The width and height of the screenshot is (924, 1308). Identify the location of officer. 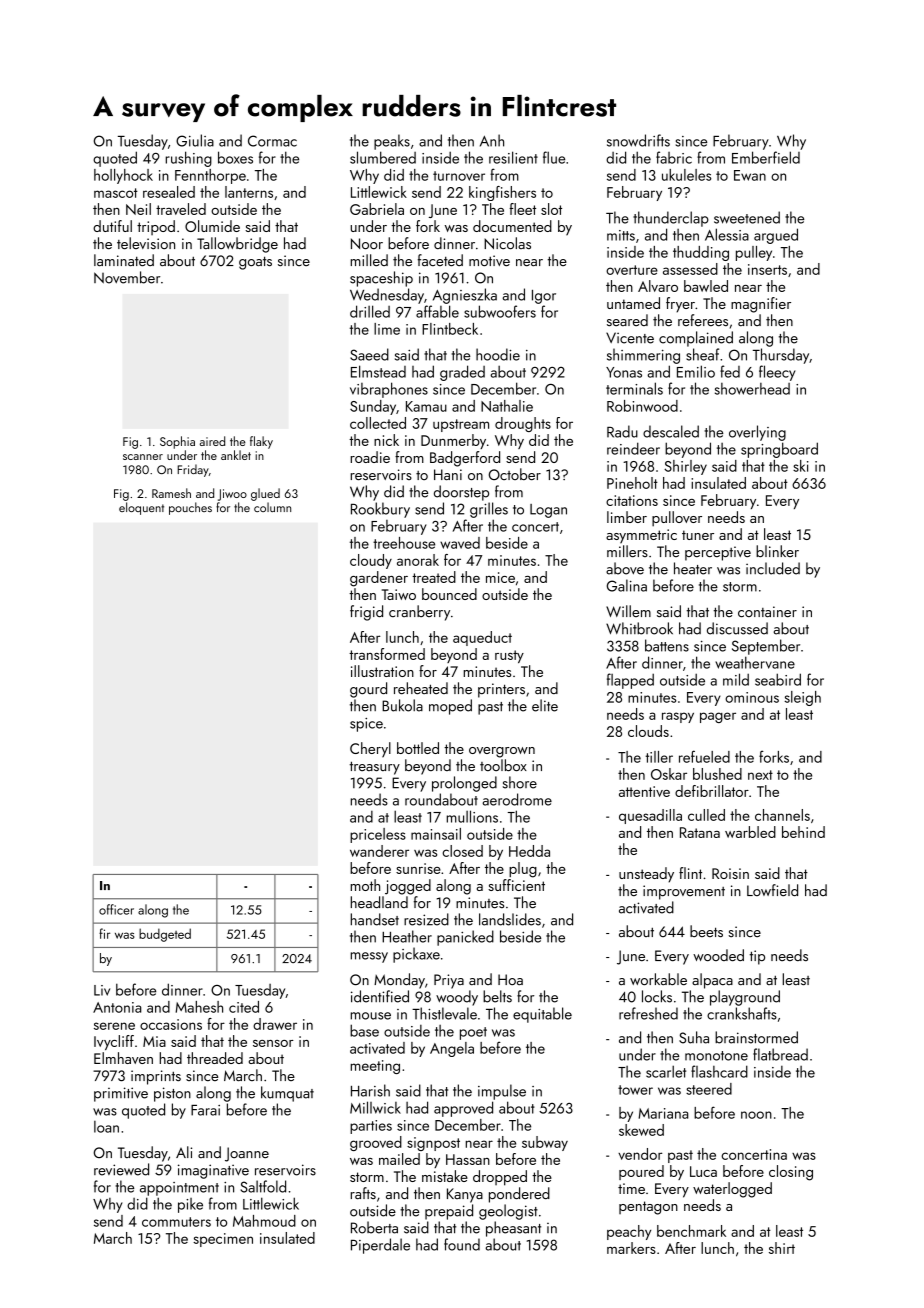
(116, 909).
